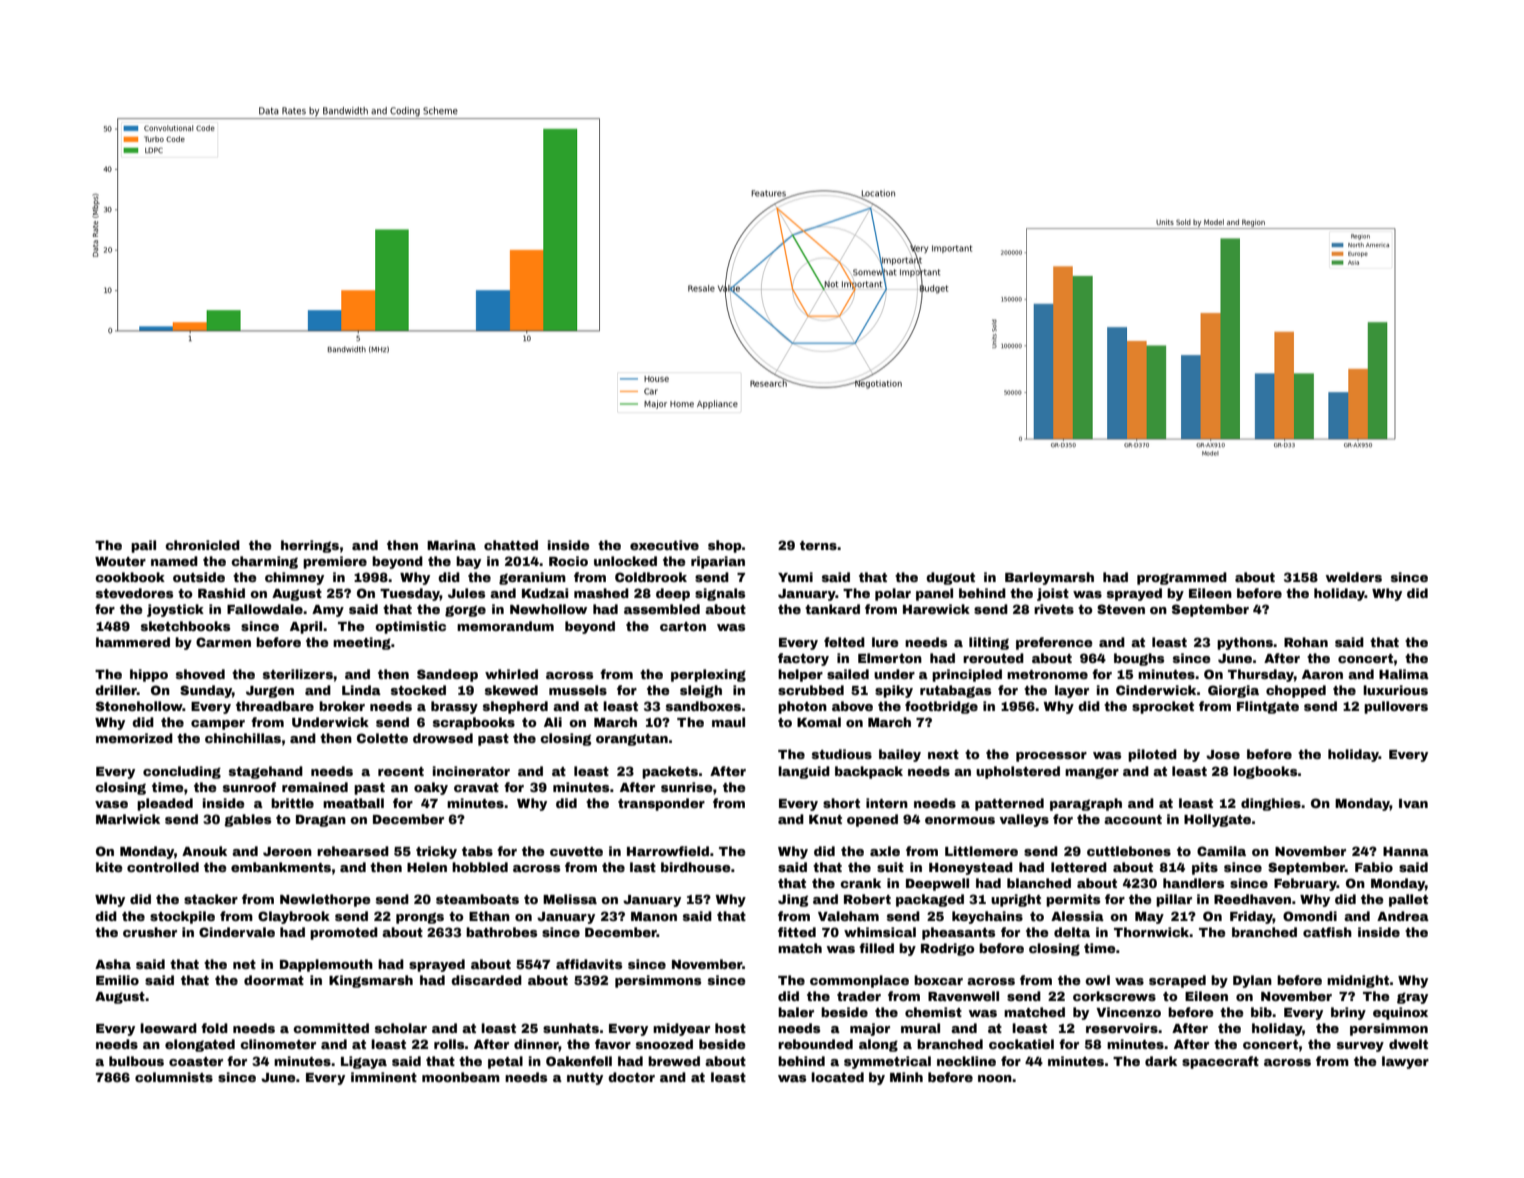 The height and width of the screenshot is (1178, 1524). What do you see at coordinates (818, 545) in the screenshot?
I see `terns` at bounding box center [818, 545].
